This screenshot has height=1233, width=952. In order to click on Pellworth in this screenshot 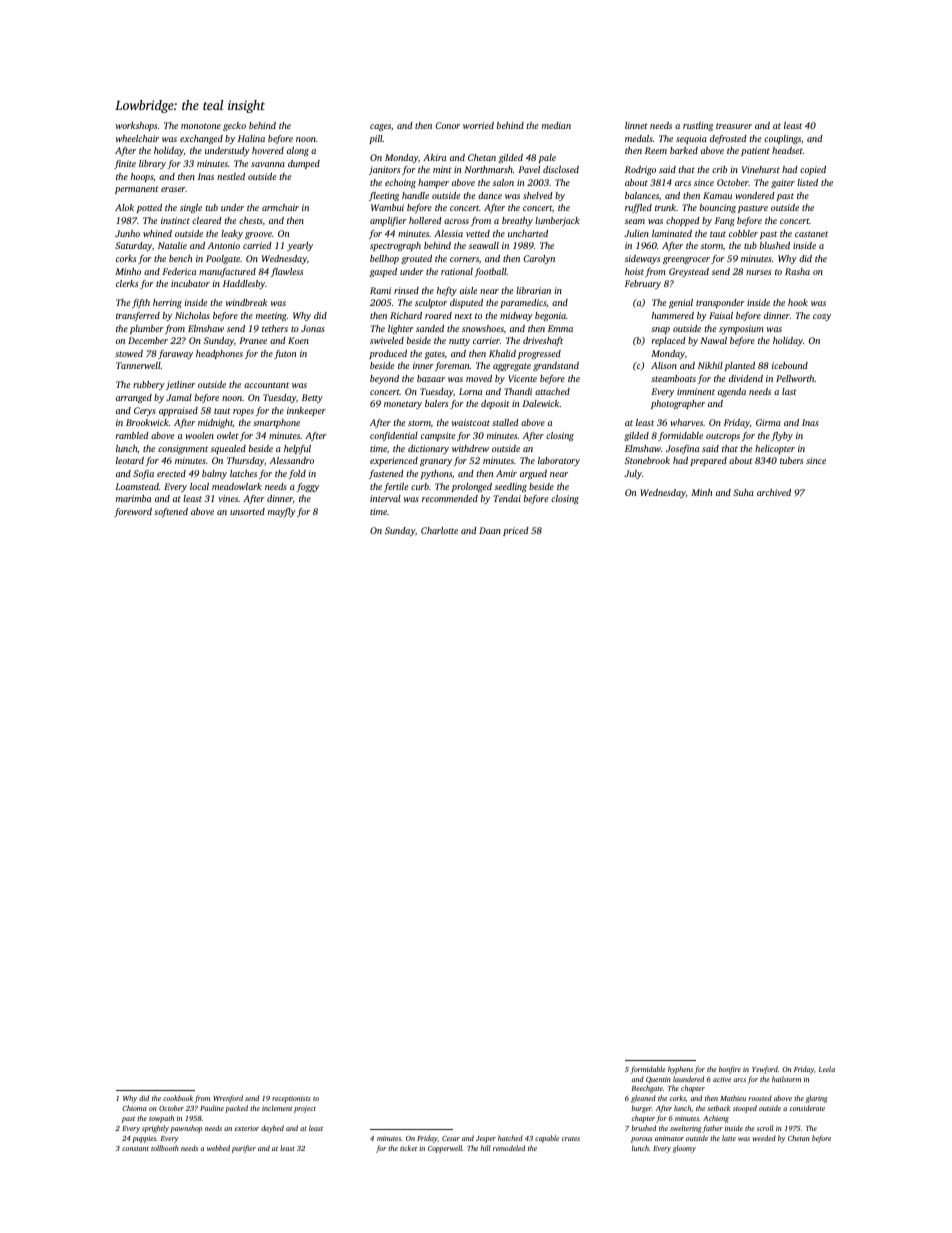, I will do `click(795, 378)`.
